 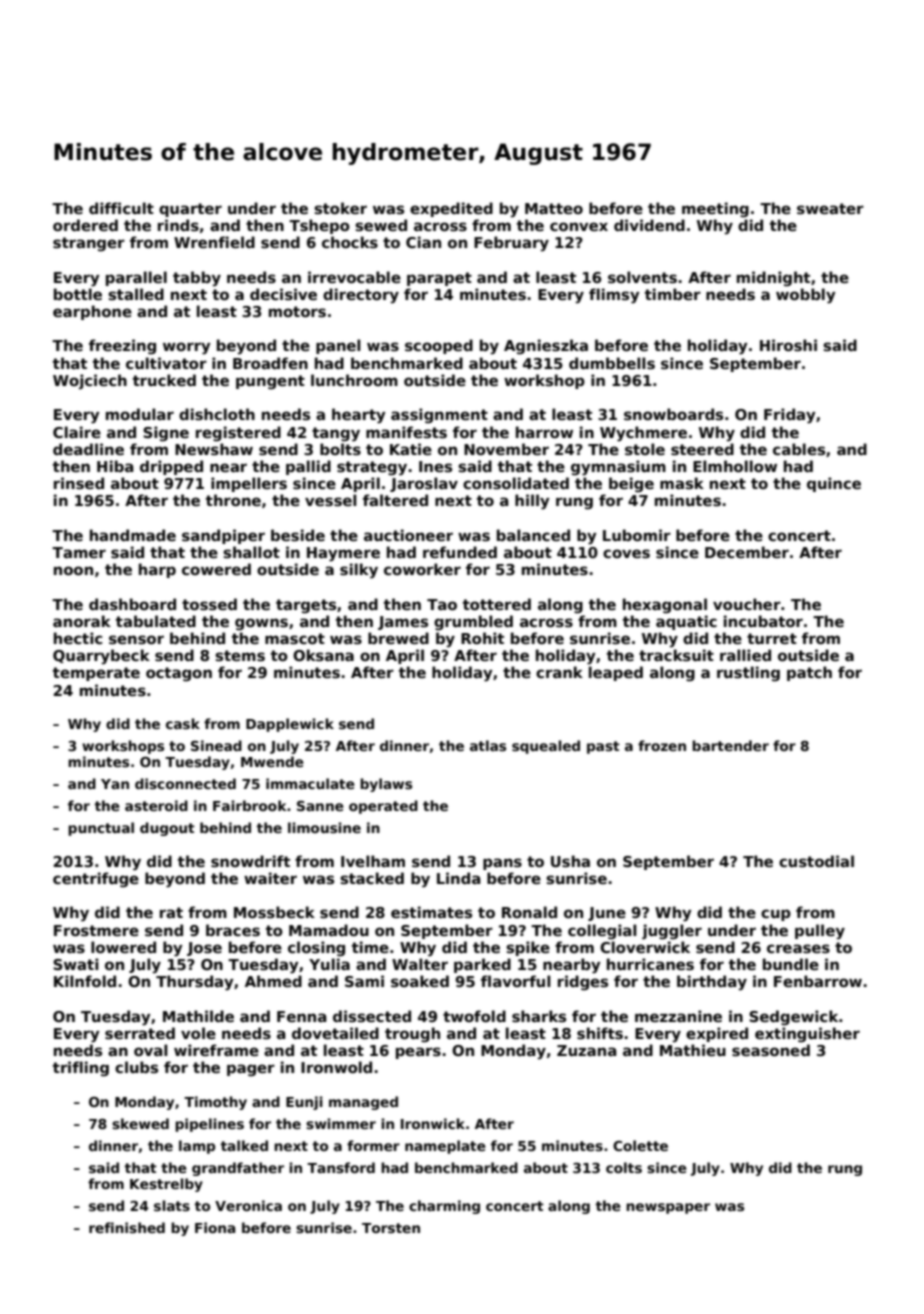 I want to click on bartender, so click(x=730, y=745).
